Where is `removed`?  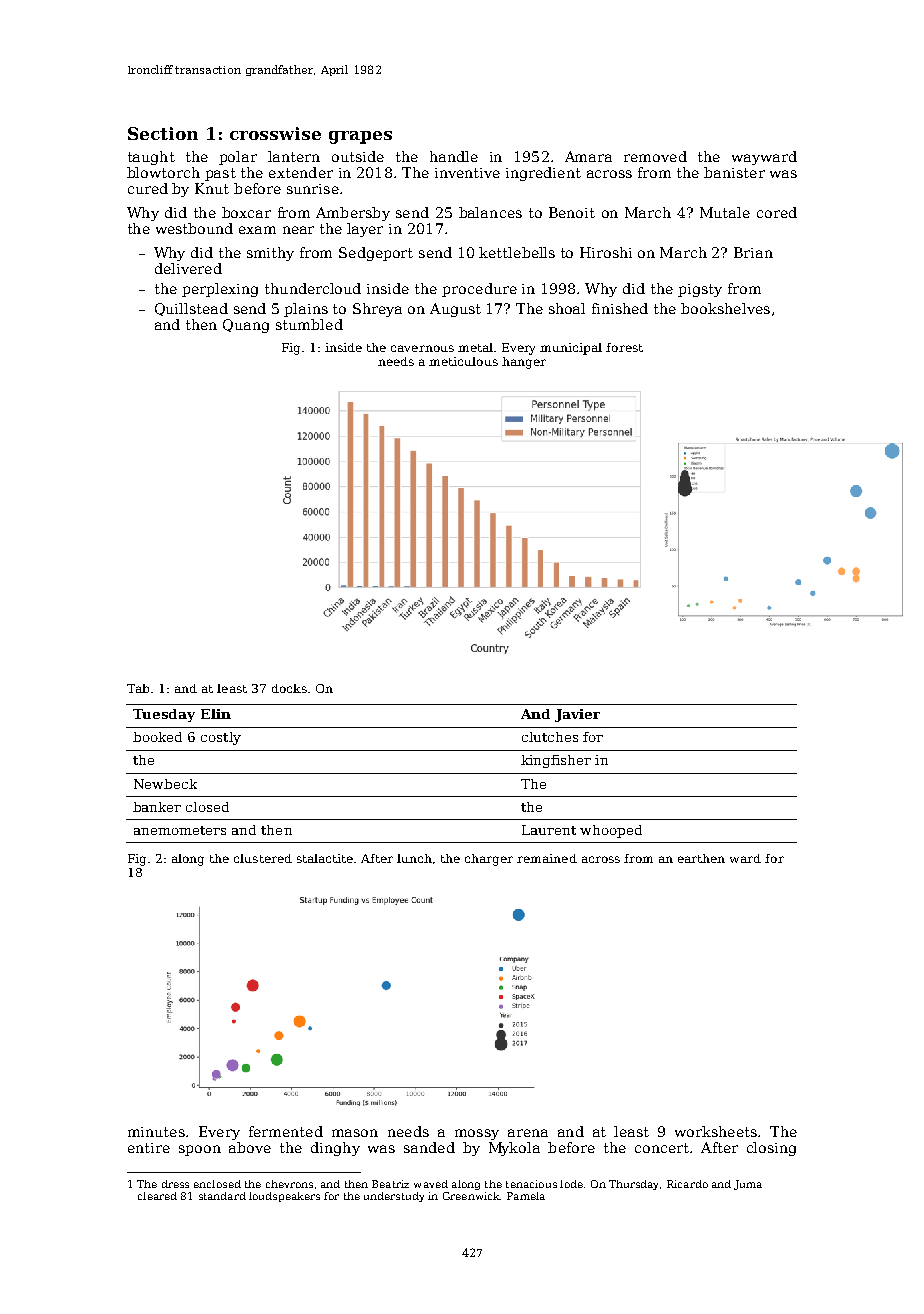 removed is located at coordinates (655, 156).
